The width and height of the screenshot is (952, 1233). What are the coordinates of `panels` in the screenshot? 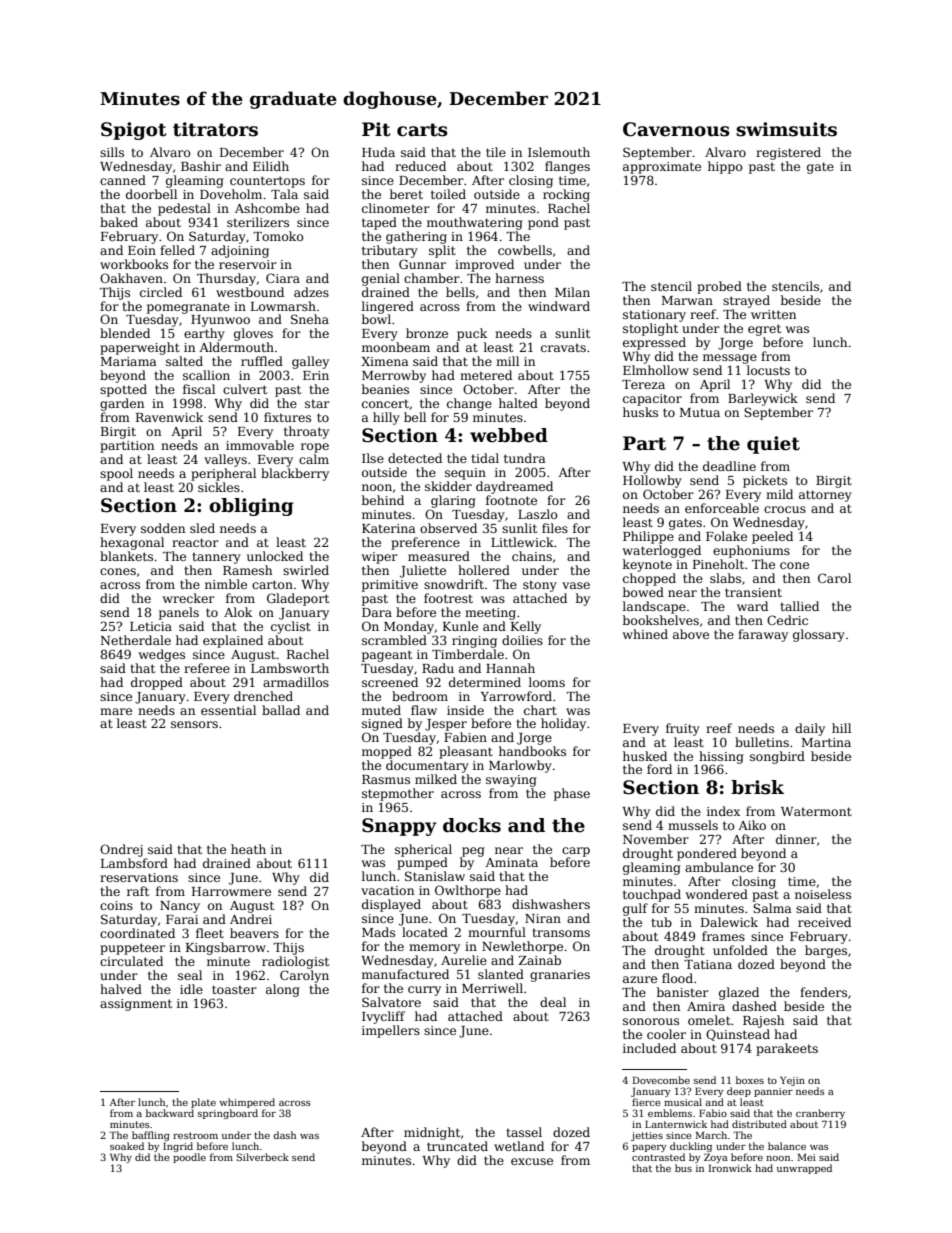 It's located at (179, 613).
